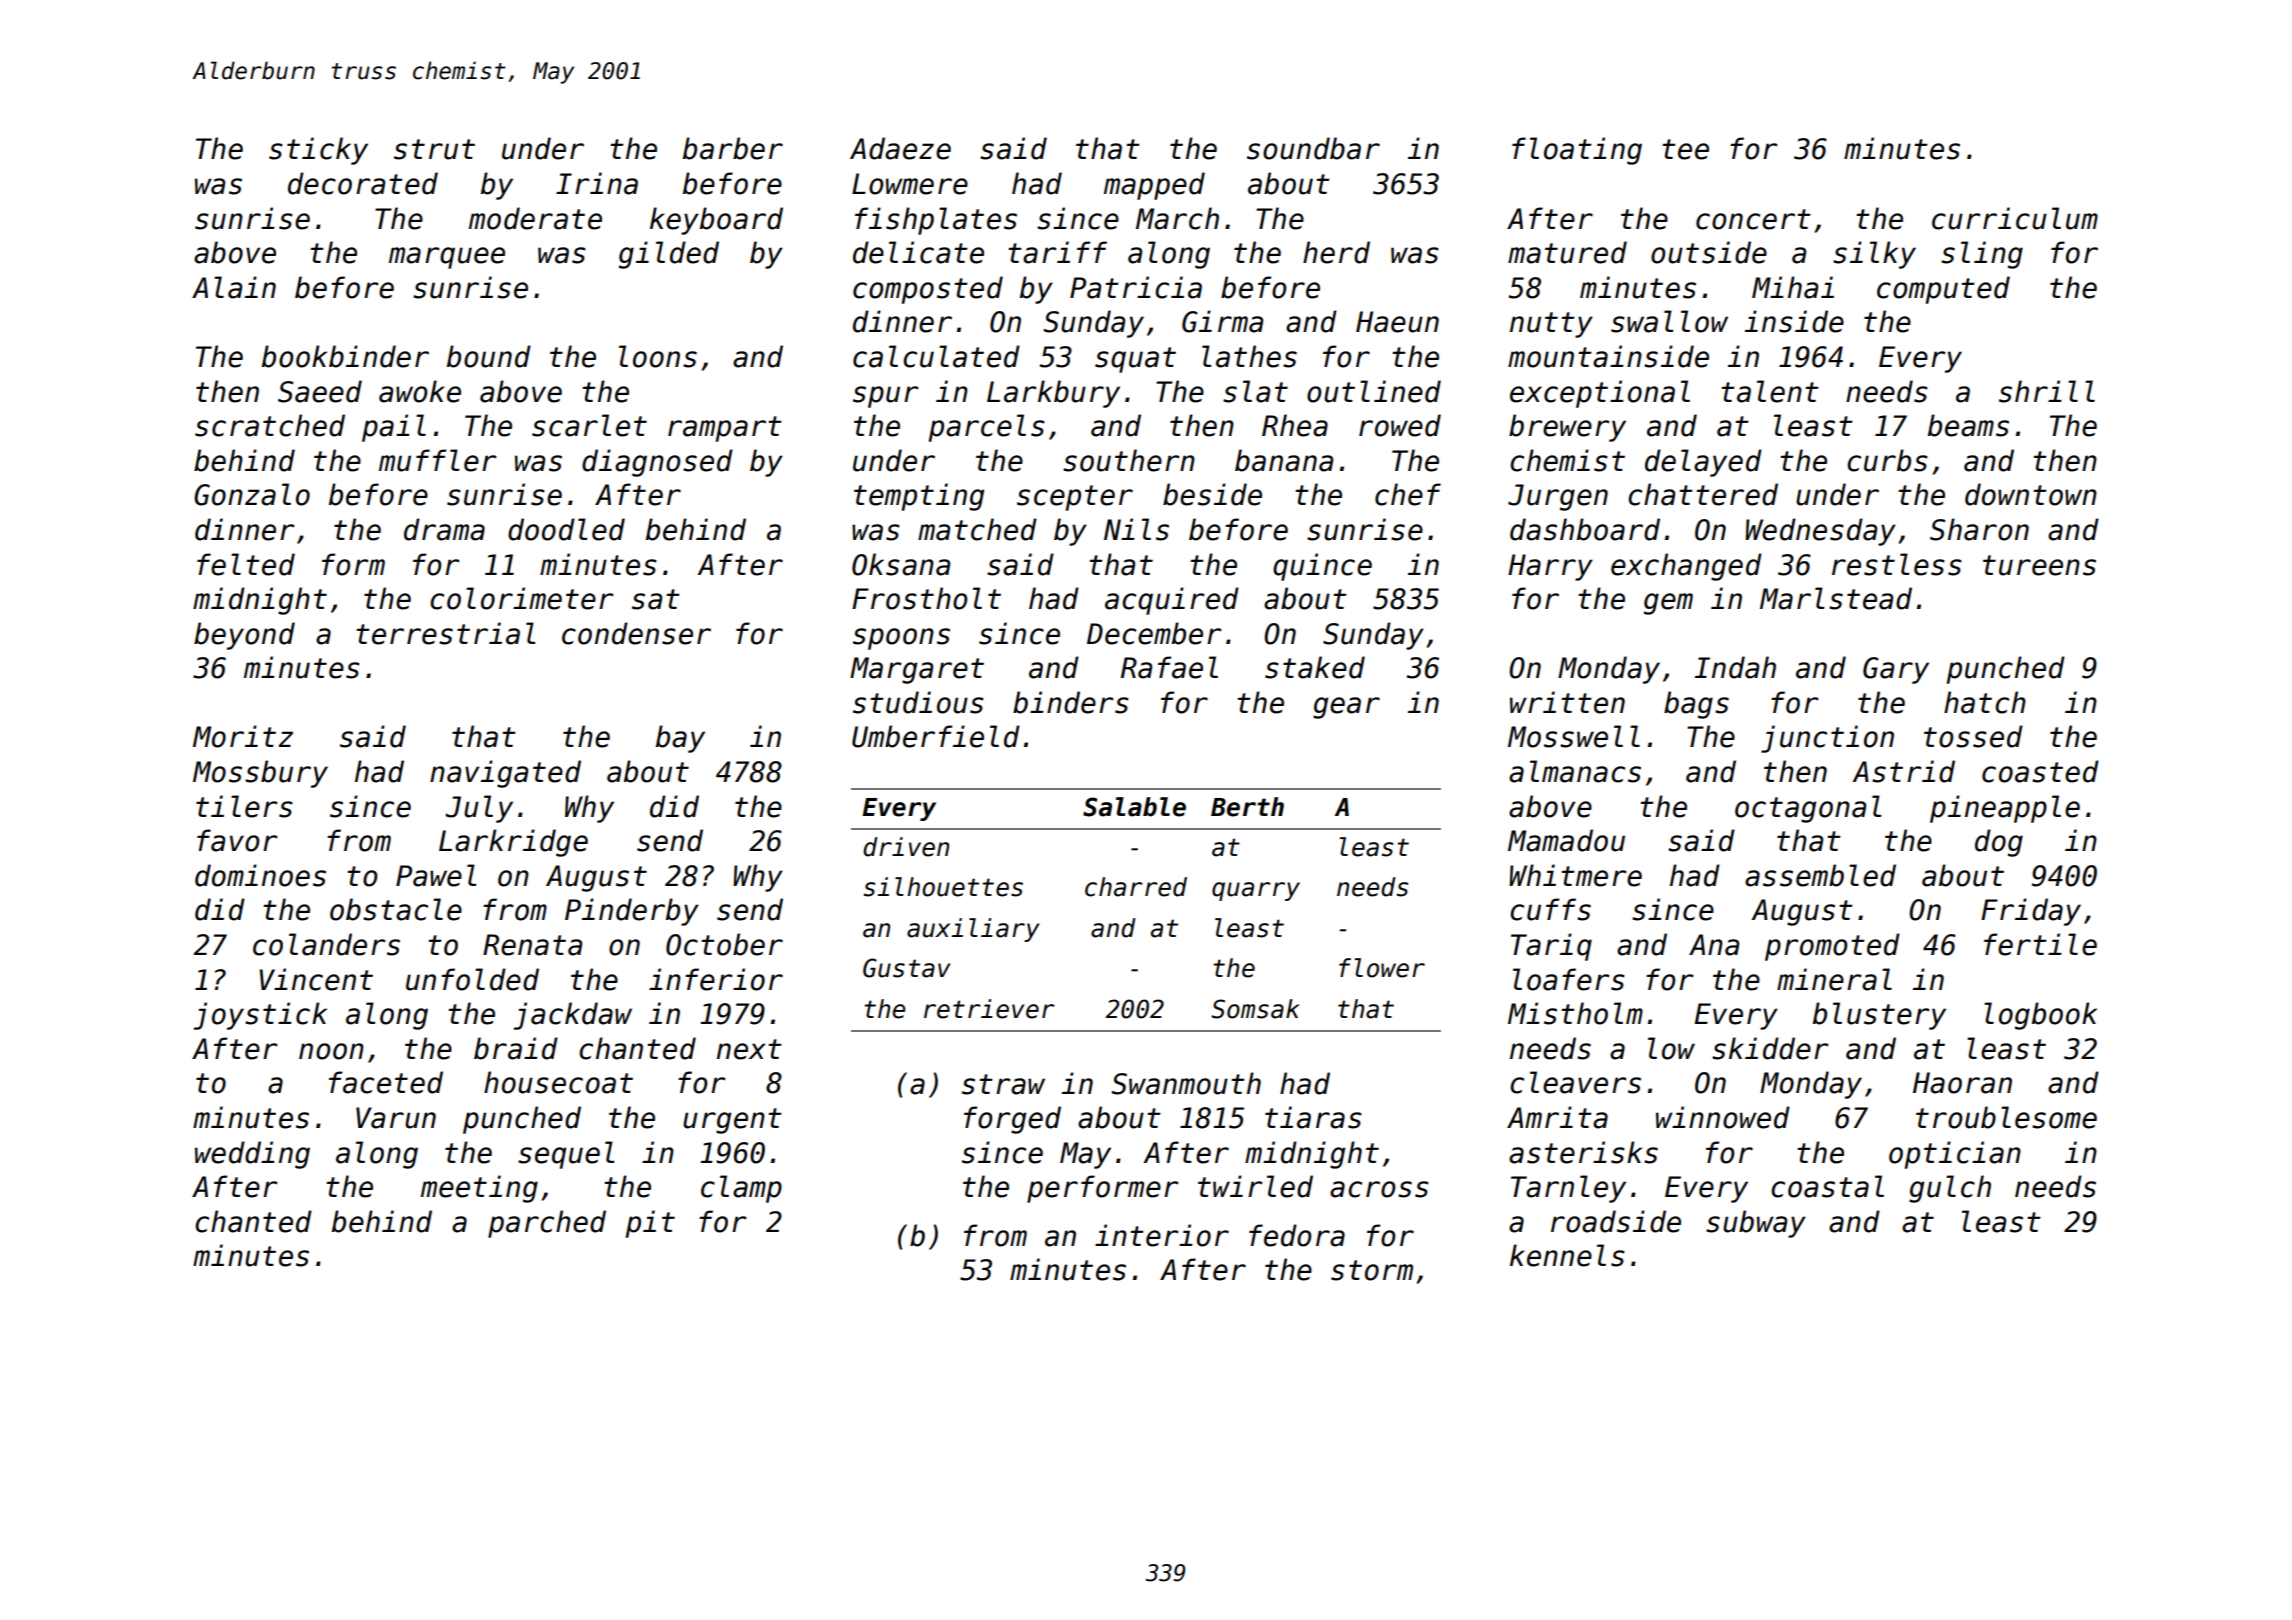 Image resolution: width=2292 pixels, height=1620 pixels. Describe the element at coordinates (316, 979) in the screenshot. I see `Vincent` at that location.
